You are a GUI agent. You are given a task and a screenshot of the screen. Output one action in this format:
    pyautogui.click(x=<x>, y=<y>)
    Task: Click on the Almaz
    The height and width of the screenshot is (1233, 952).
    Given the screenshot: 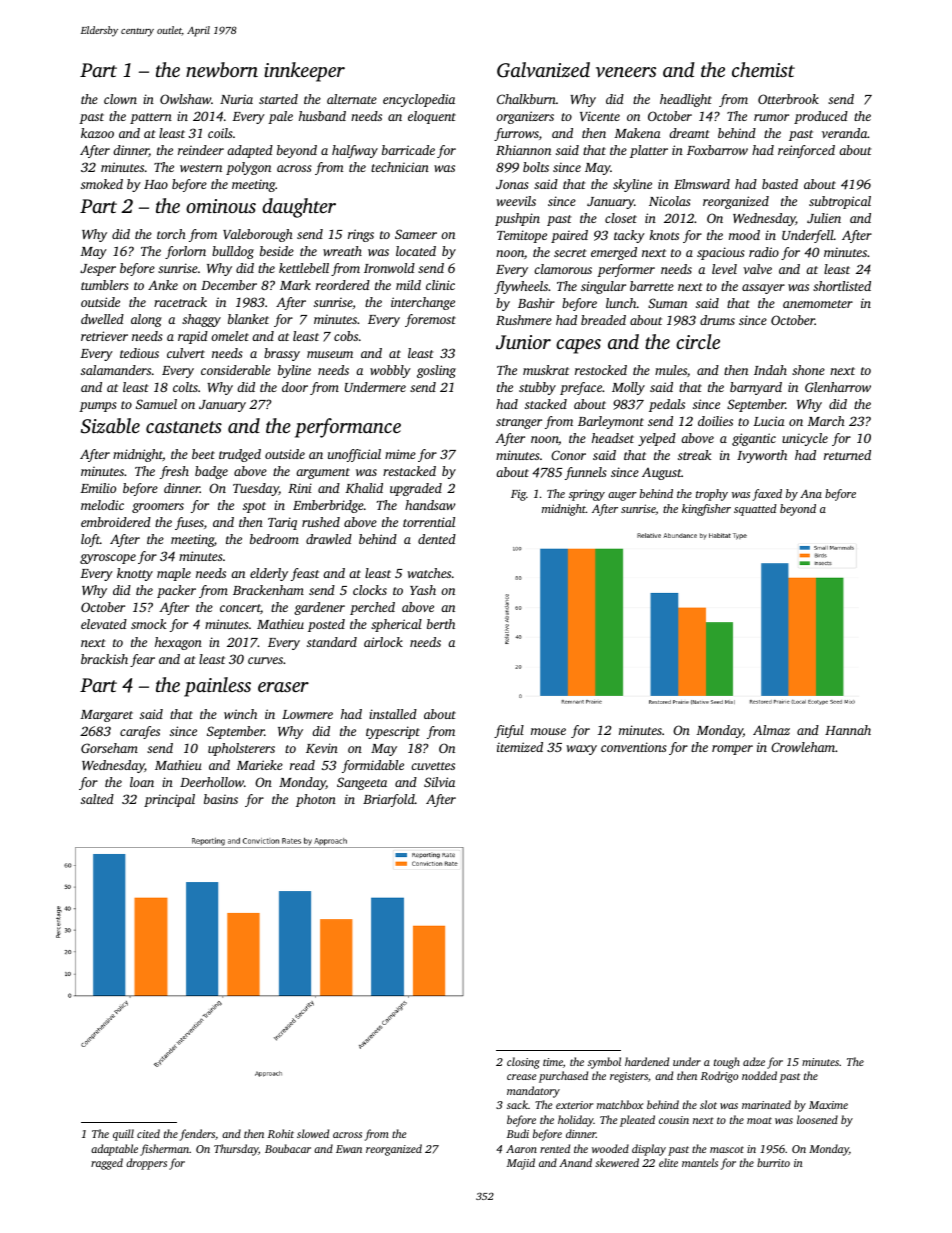 What is the action you would take?
    pyautogui.click(x=771, y=730)
